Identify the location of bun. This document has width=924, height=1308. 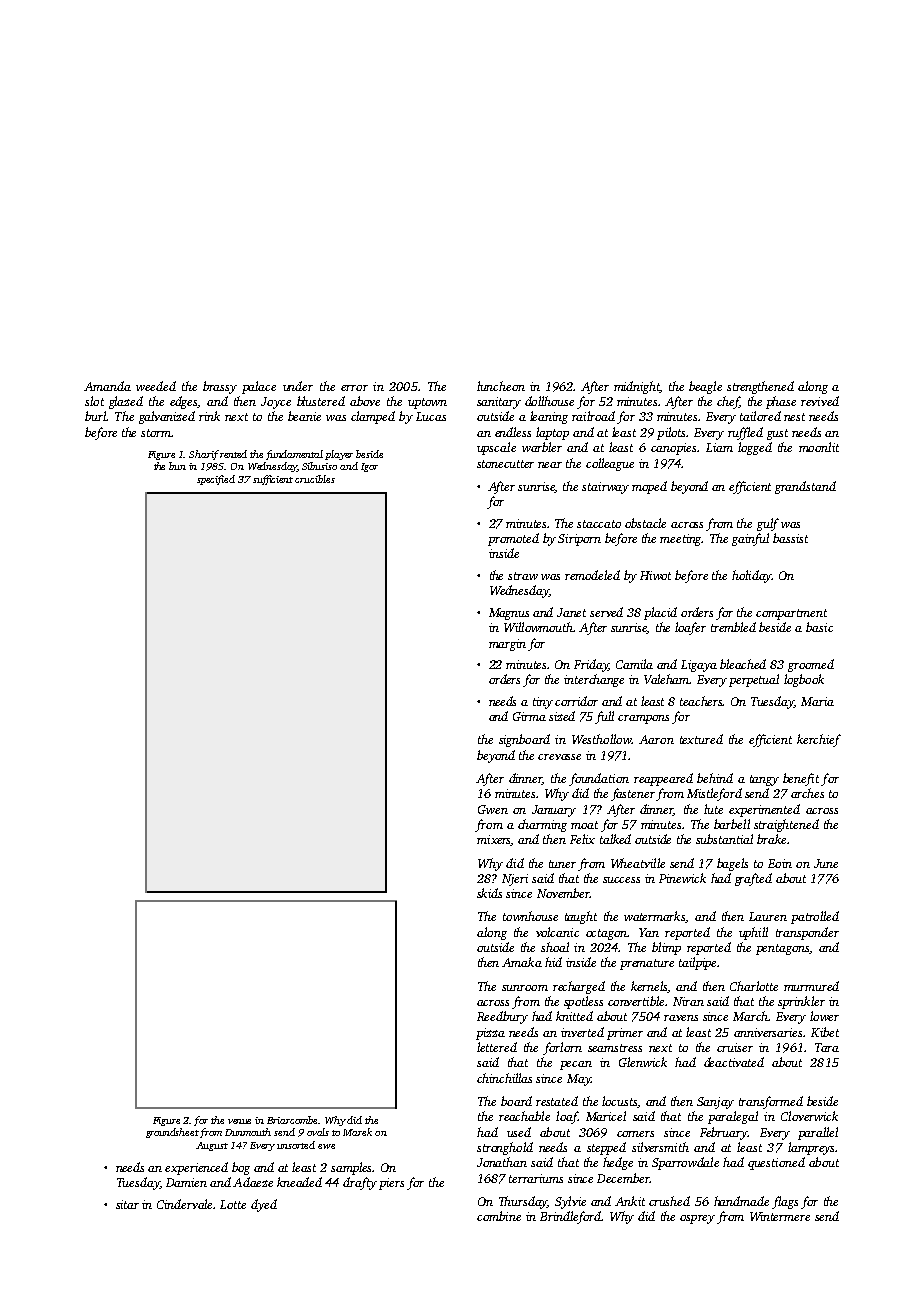
(177, 466).
